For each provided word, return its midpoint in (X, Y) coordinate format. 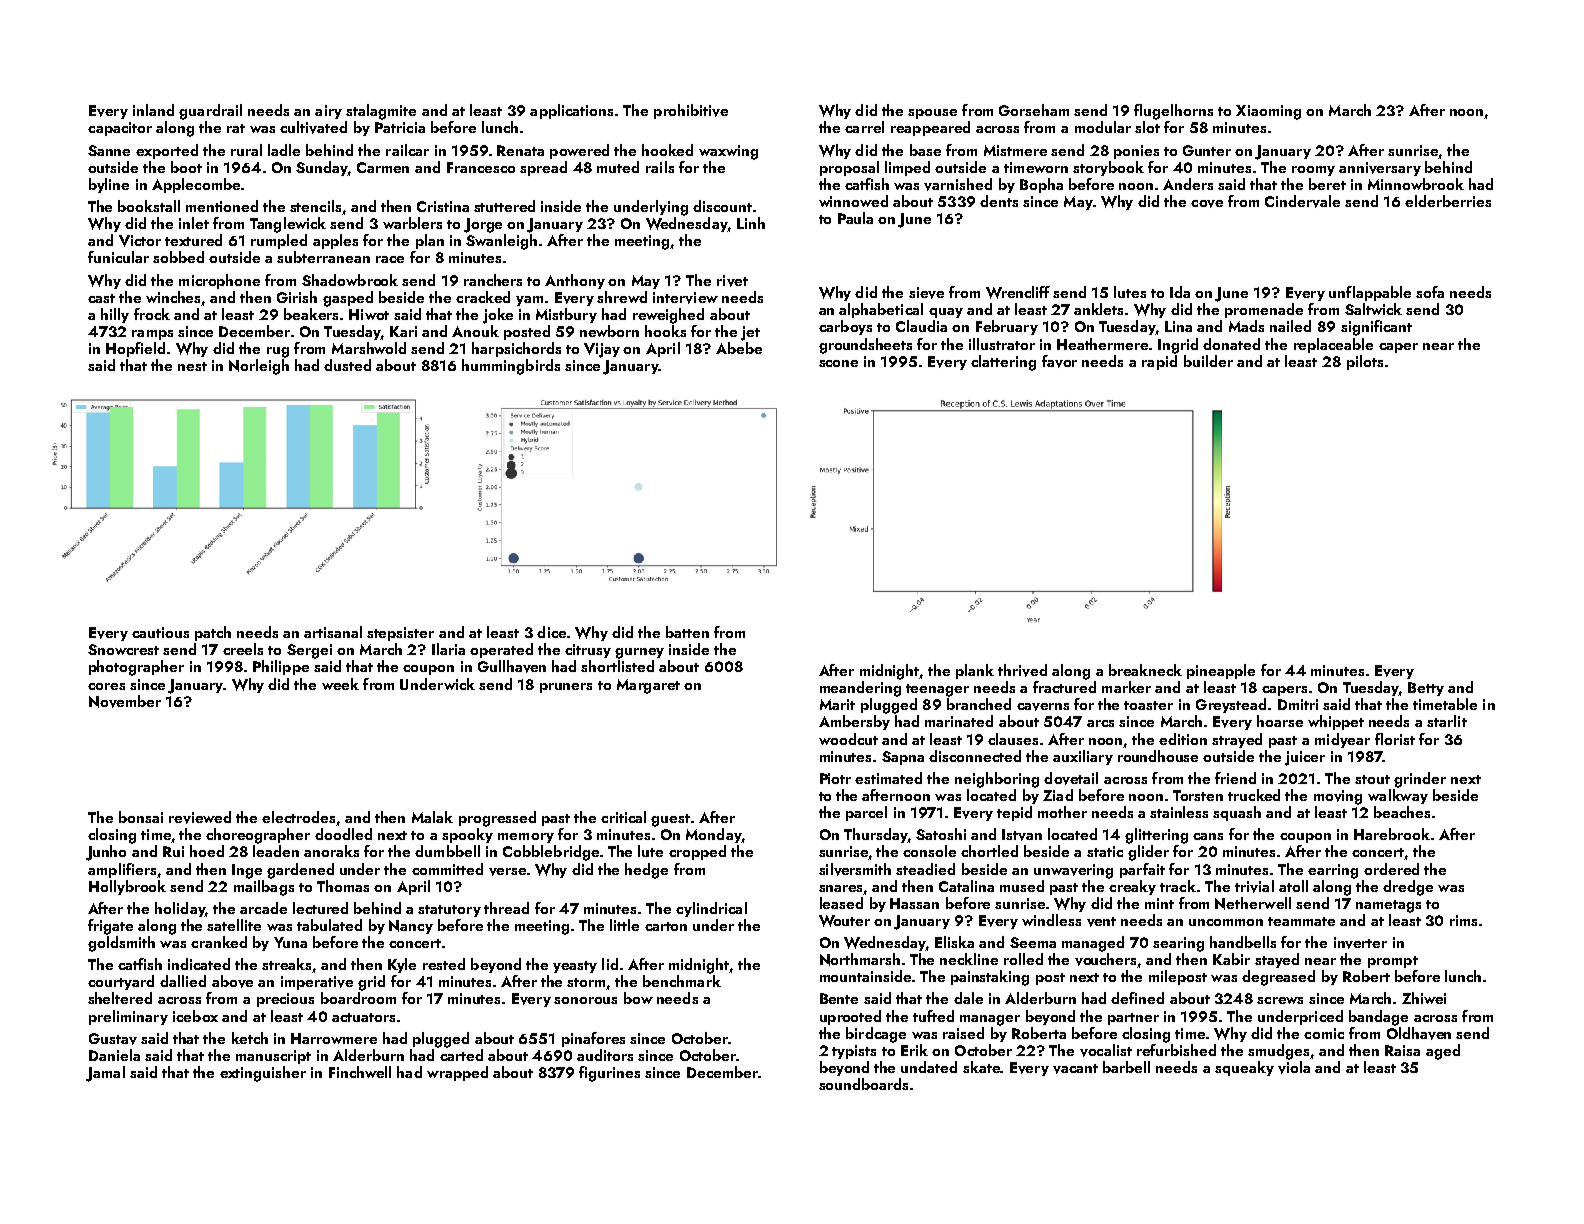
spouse (932, 114)
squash (1237, 813)
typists (854, 1052)
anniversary (1380, 169)
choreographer (258, 836)
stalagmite (381, 112)
